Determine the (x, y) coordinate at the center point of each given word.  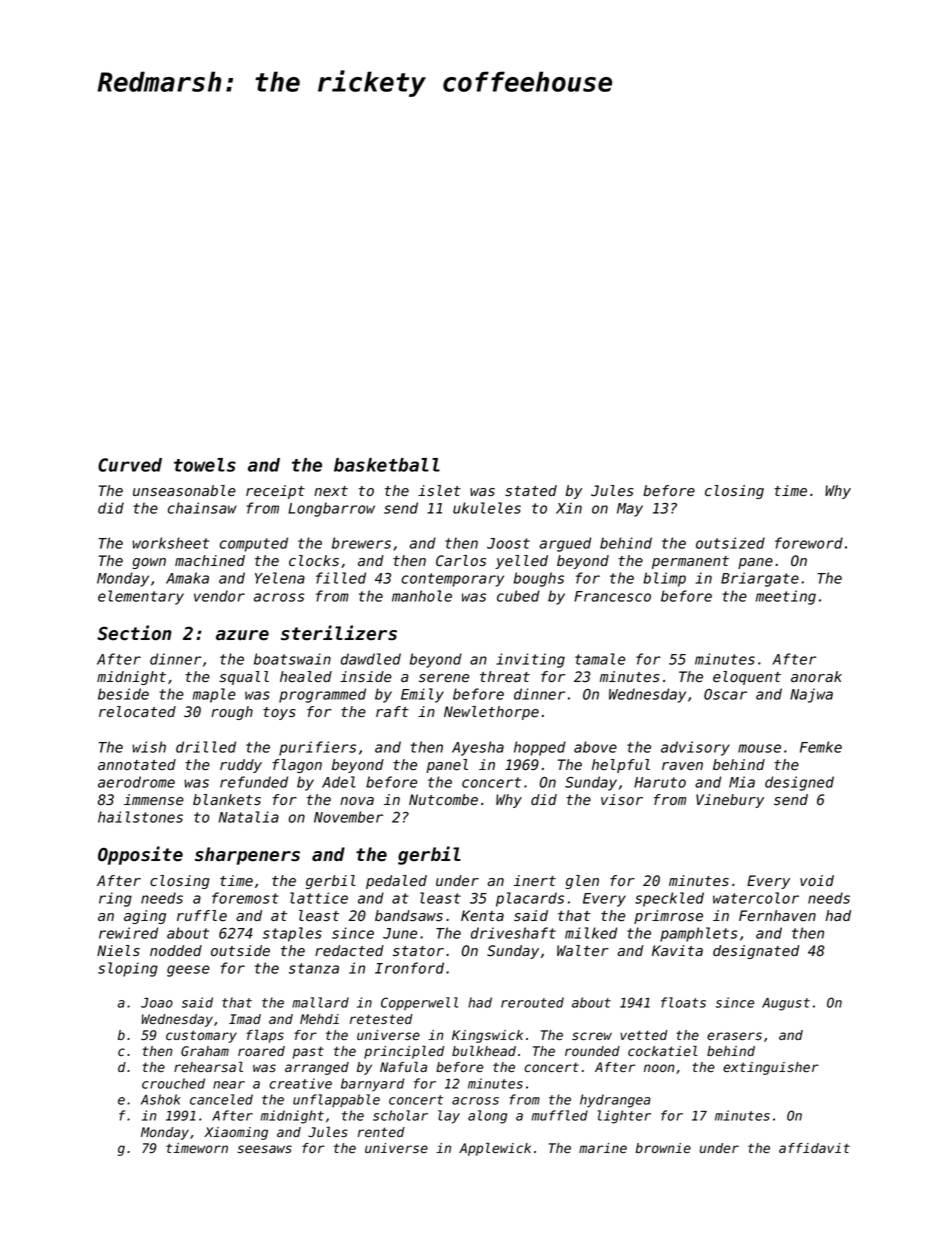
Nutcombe (443, 800)
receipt (275, 492)
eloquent (747, 678)
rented (381, 1132)
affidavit (814, 1148)
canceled (221, 1099)
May (630, 510)
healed (306, 676)
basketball (387, 465)
